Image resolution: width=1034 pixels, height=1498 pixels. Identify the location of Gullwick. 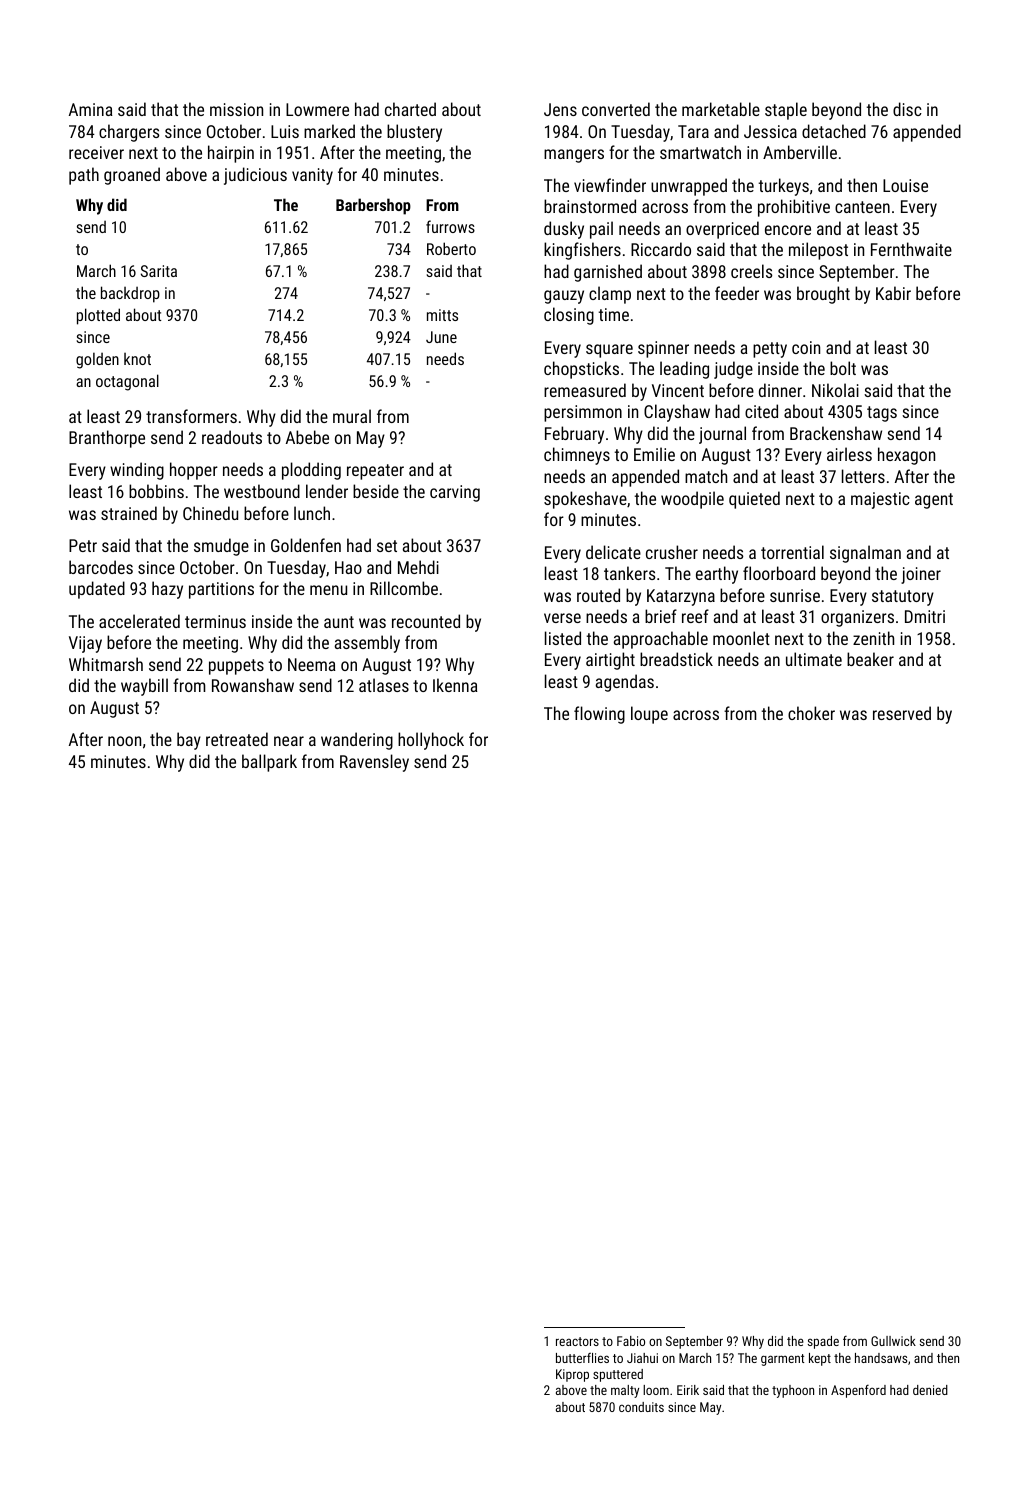
(893, 1341).
